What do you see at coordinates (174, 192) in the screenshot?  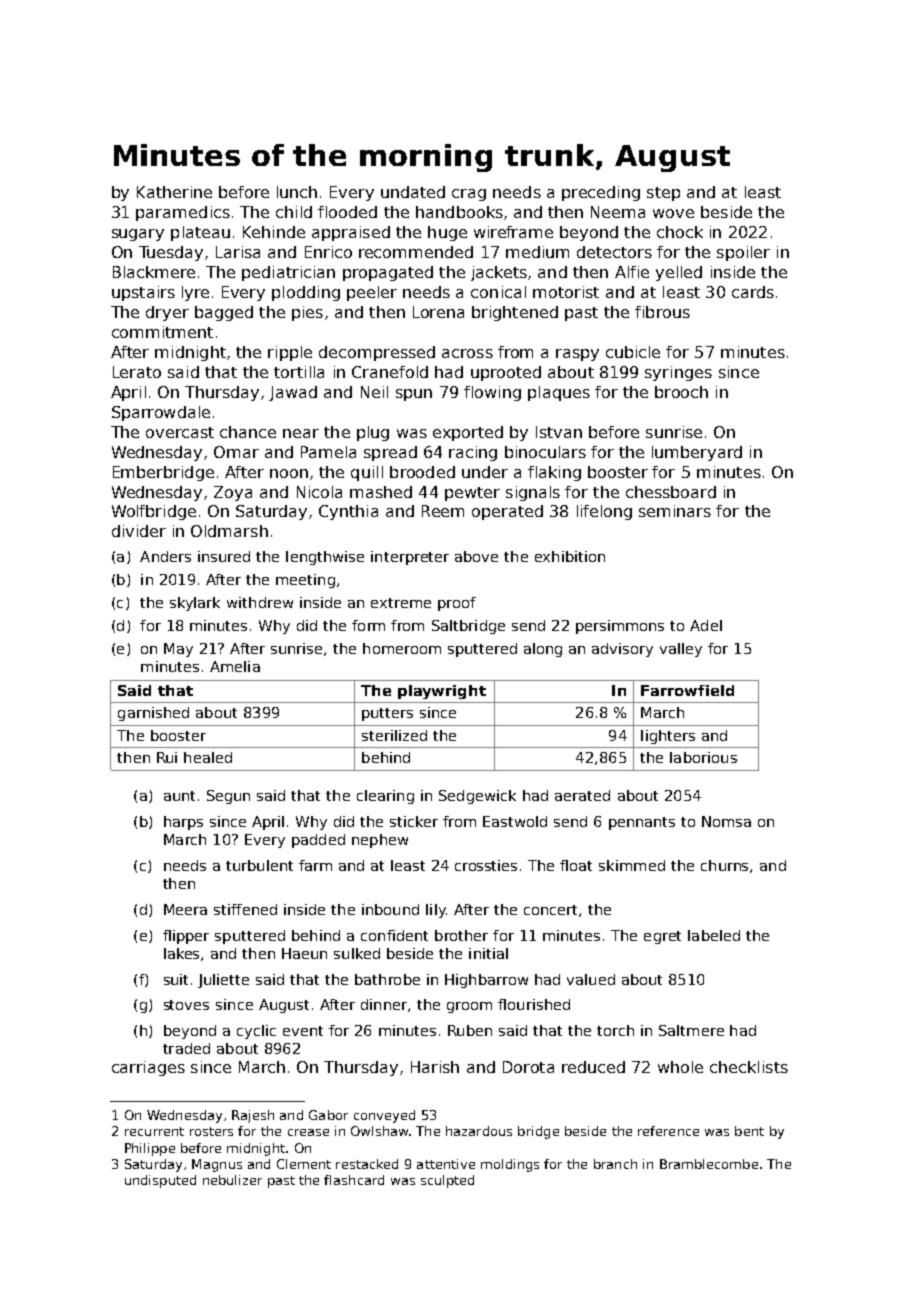 I see `Katherine` at bounding box center [174, 192].
